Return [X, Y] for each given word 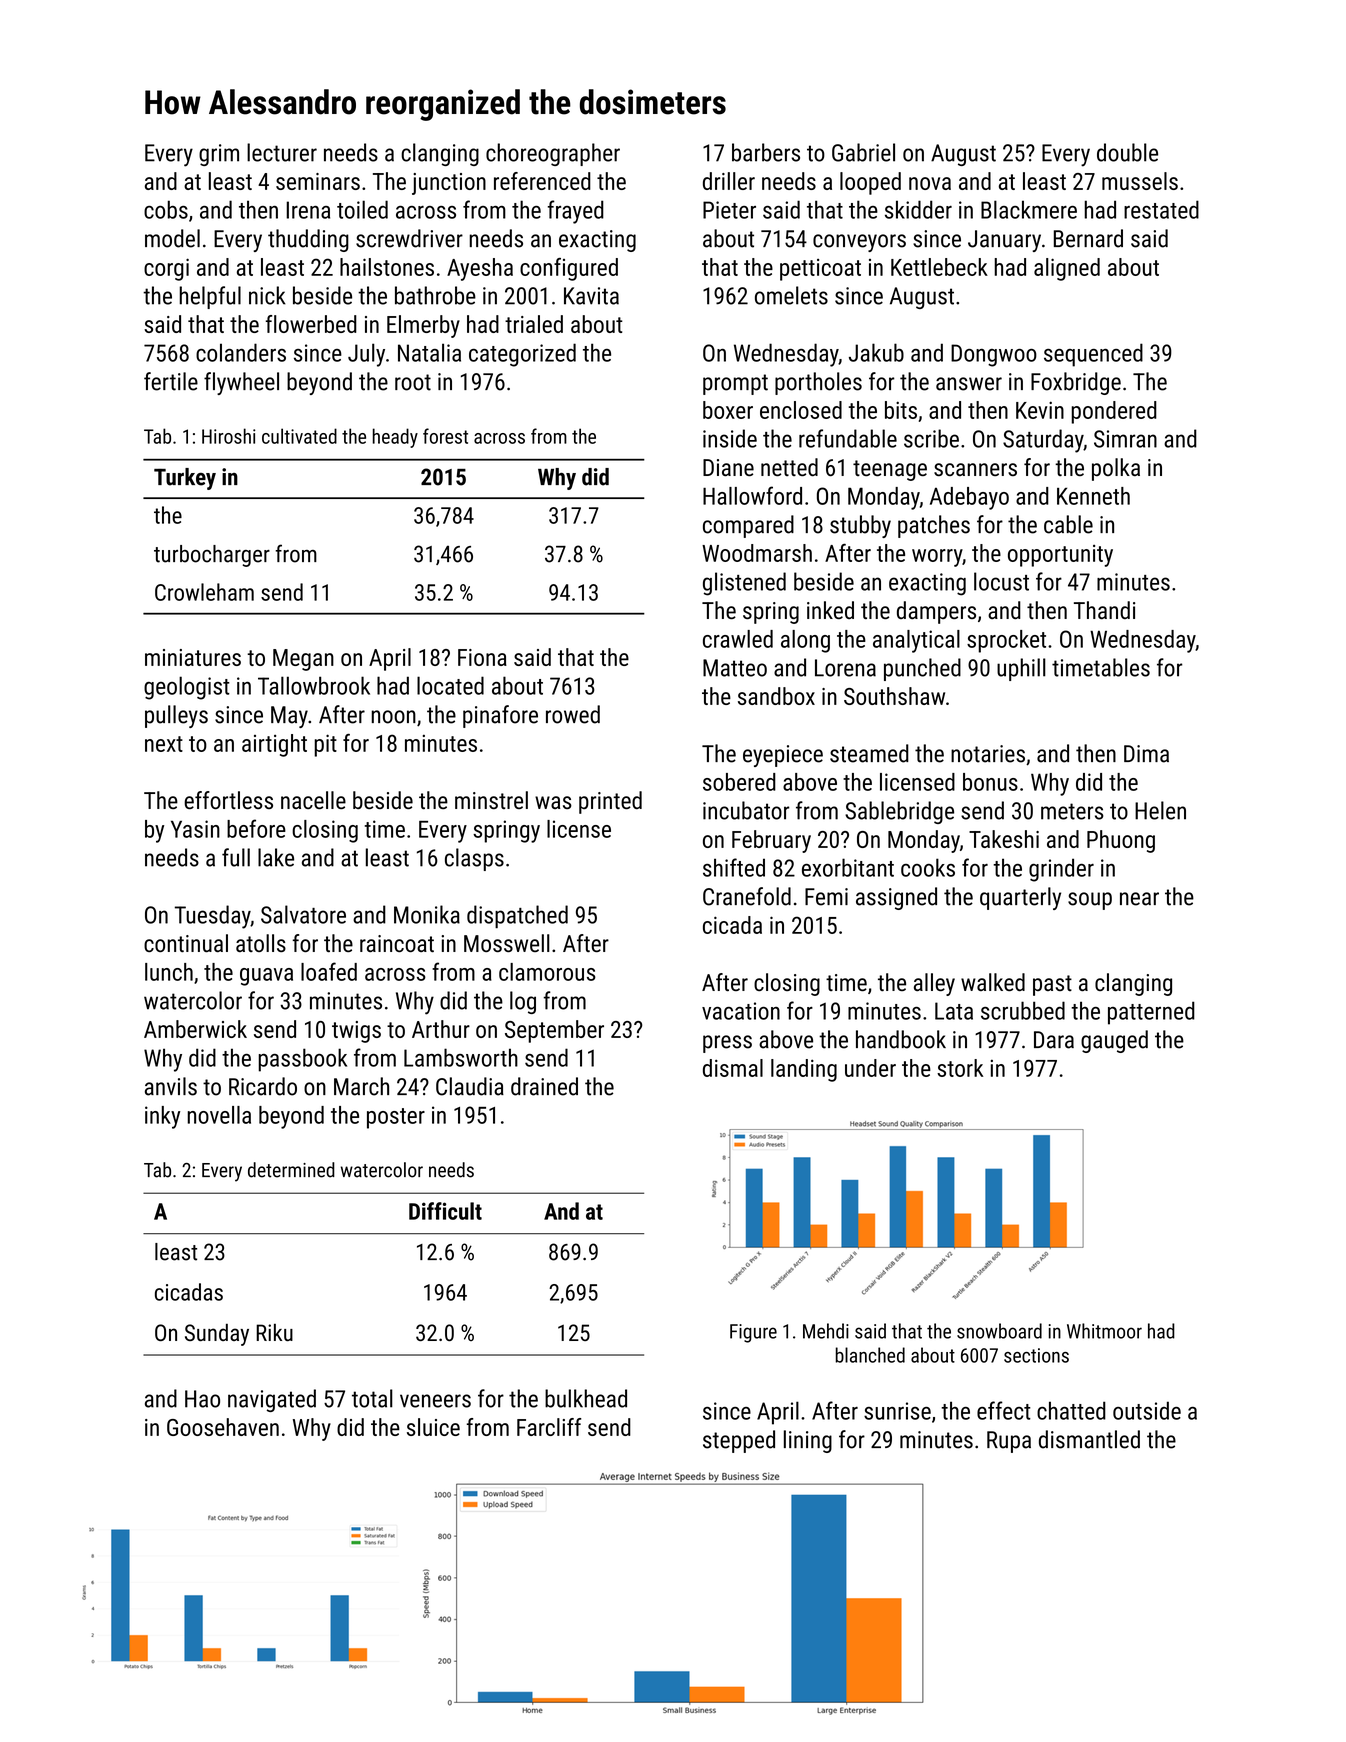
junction [449, 184]
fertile [171, 381]
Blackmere [1029, 209]
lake [276, 857]
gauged [1114, 1041]
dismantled [1089, 1439]
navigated [272, 1400]
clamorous [547, 972]
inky [162, 1117]
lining [808, 1441]
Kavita [591, 296]
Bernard [1088, 238]
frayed [576, 212]
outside [1147, 1410]
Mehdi [826, 1331]
